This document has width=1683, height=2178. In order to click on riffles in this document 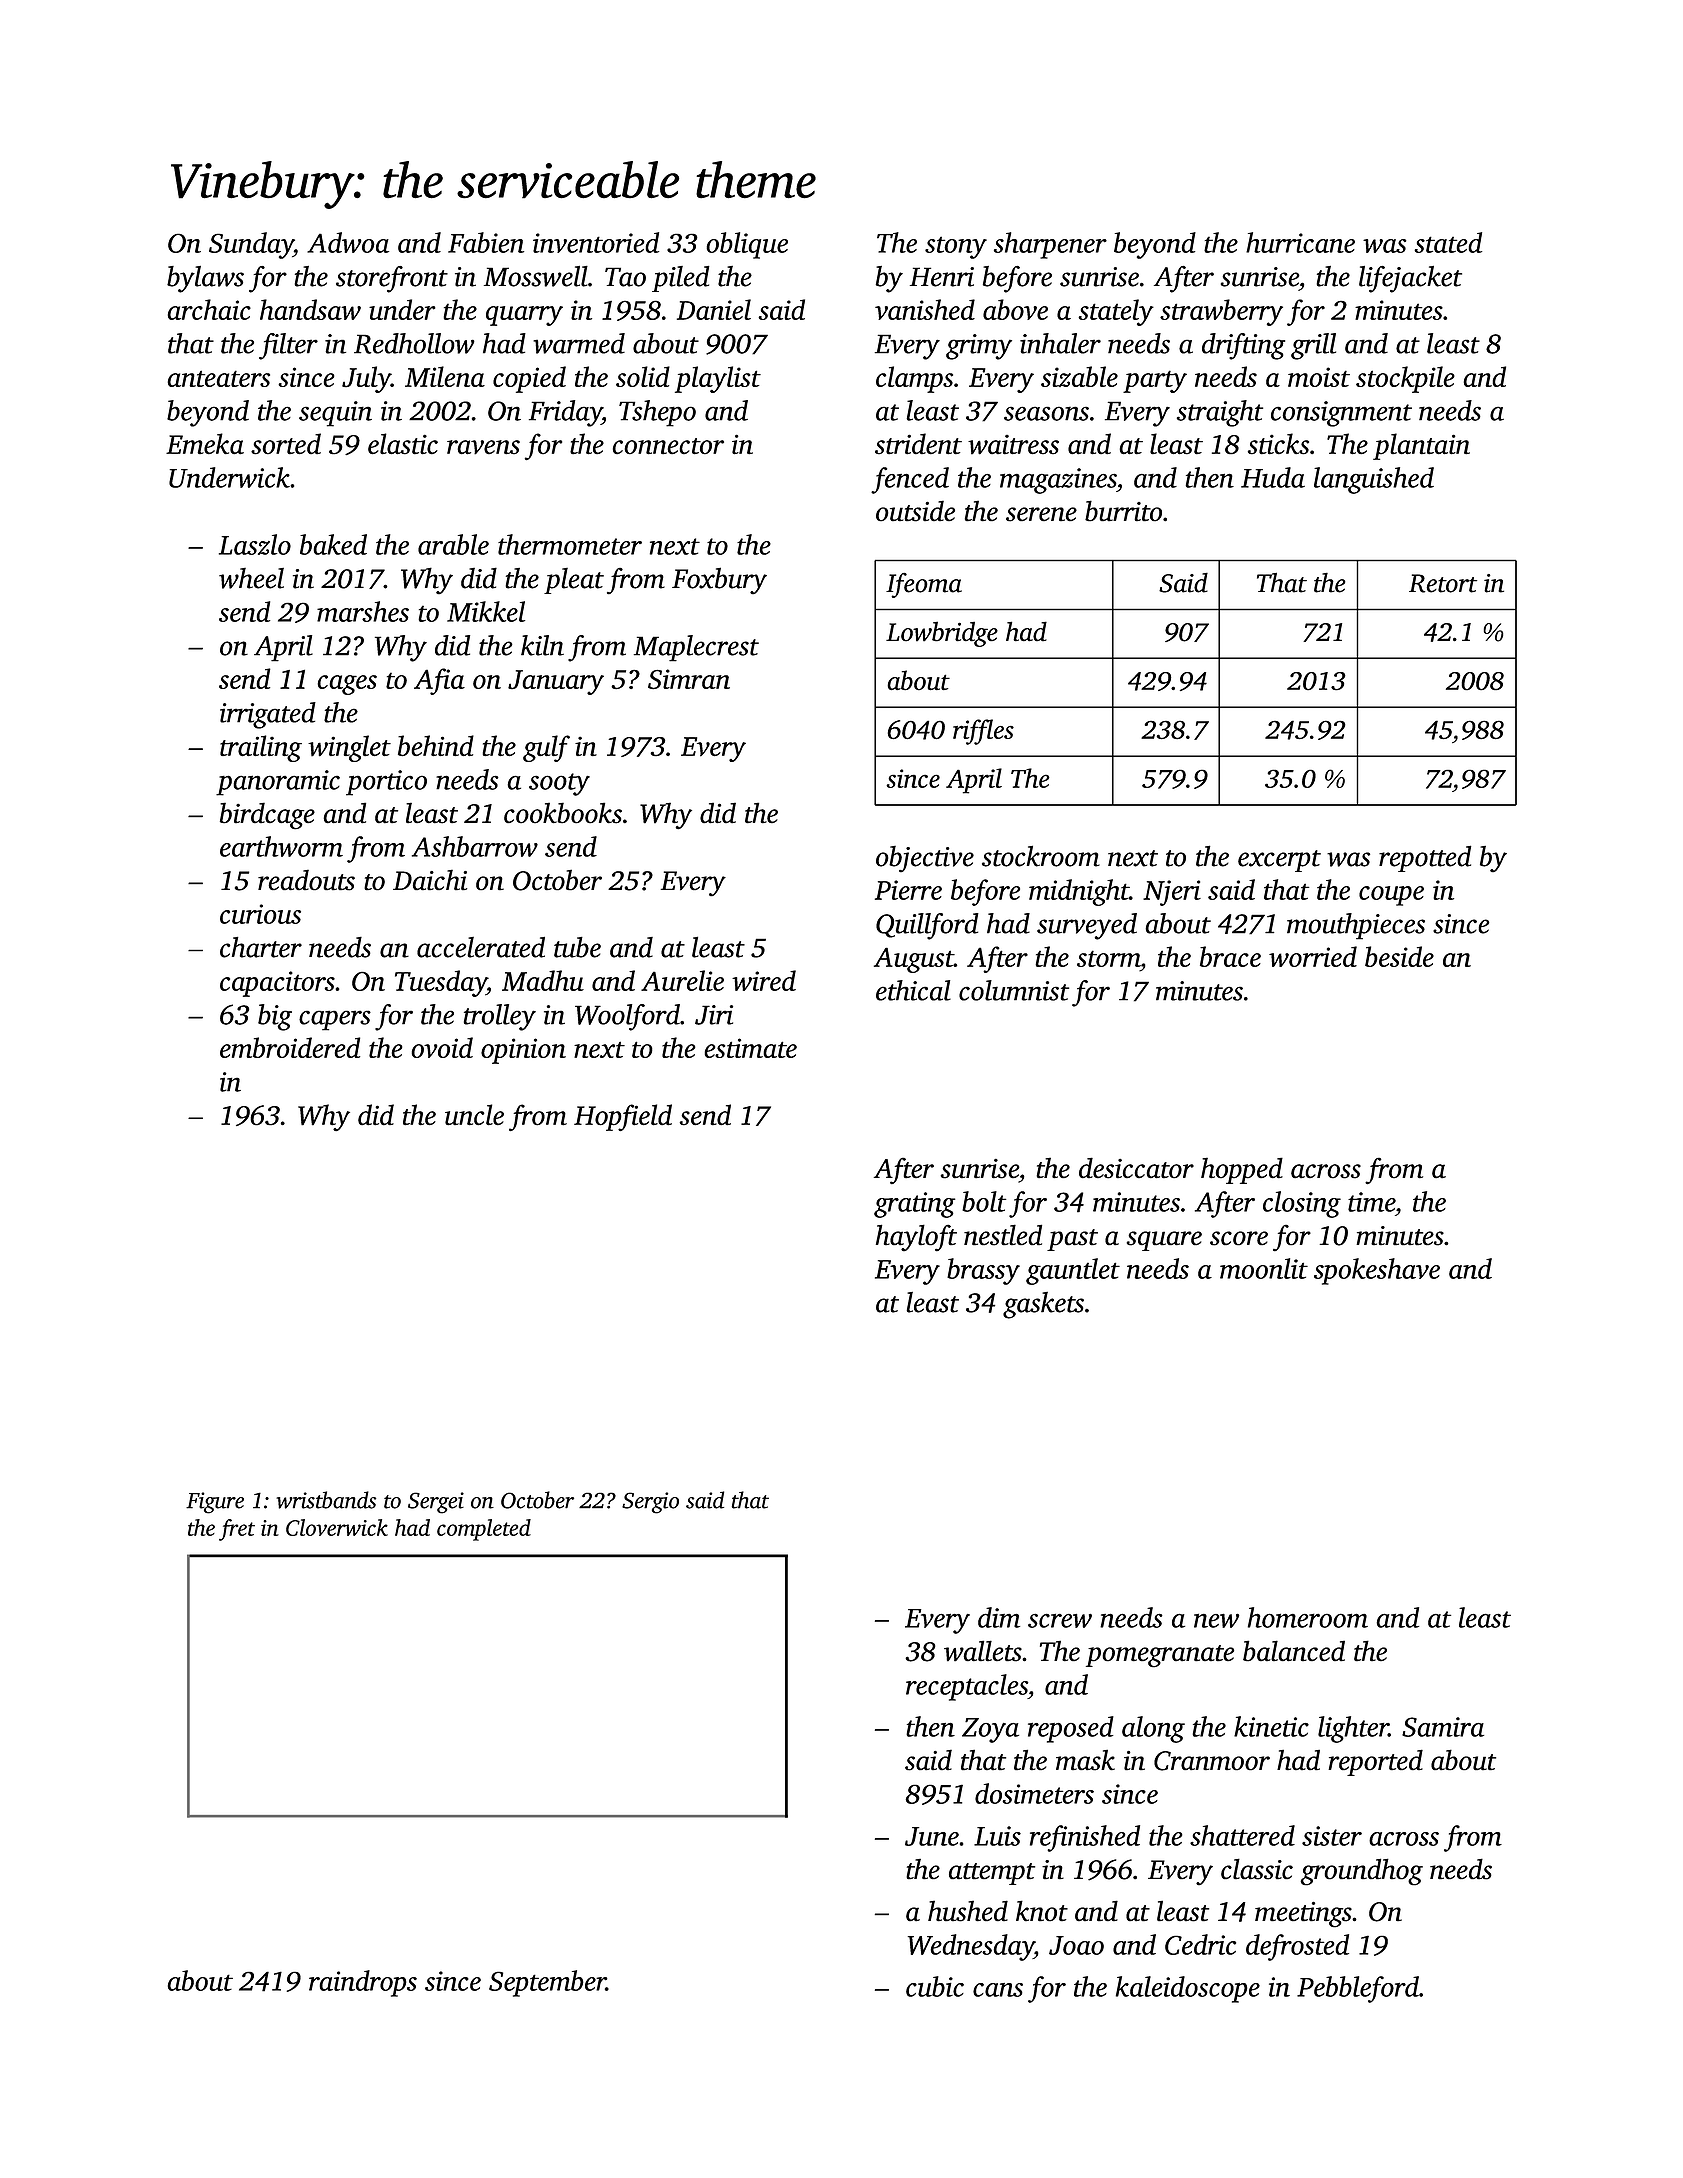, I will do `click(983, 732)`.
